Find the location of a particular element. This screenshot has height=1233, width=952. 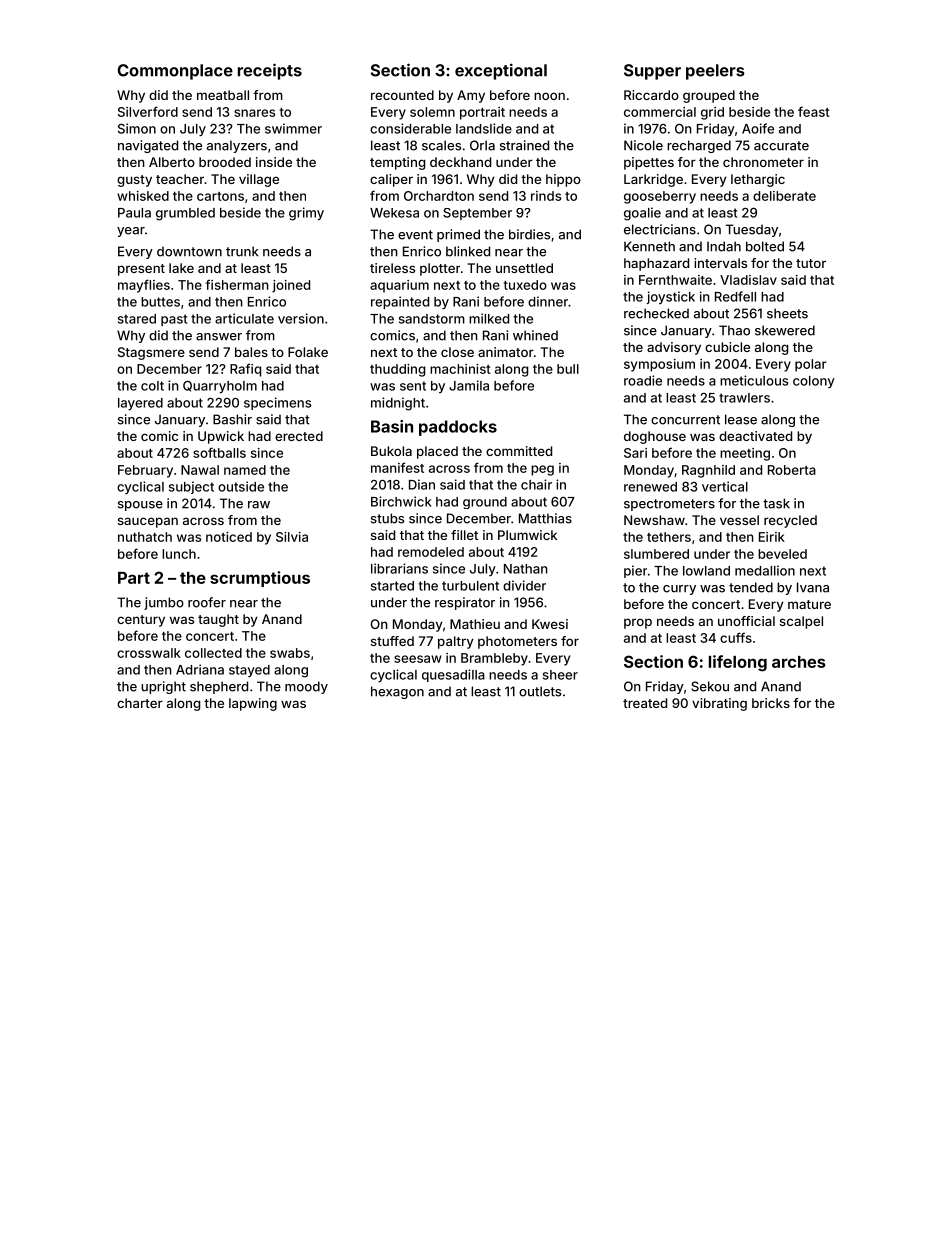

Ragnhild is located at coordinates (708, 471).
